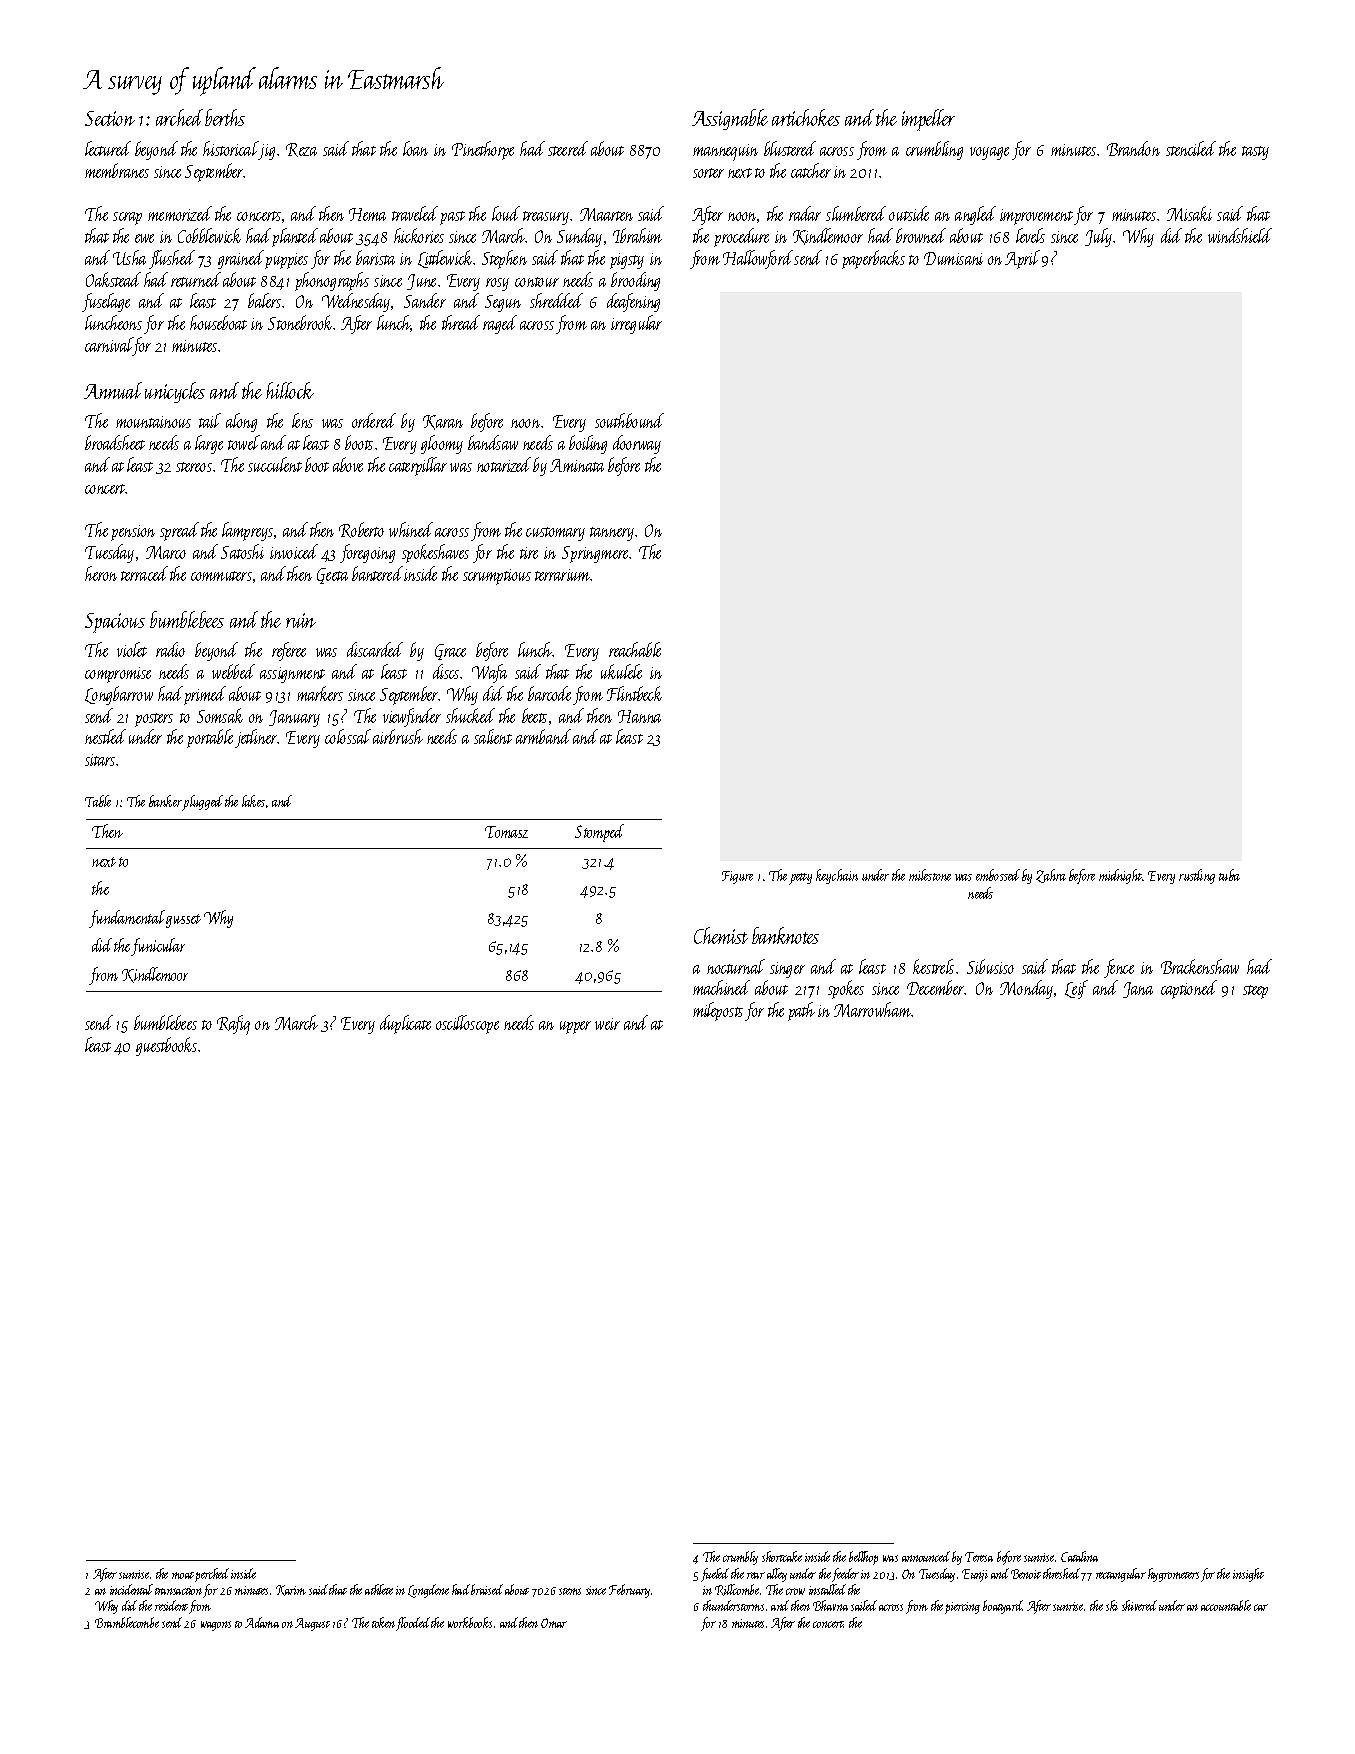 The image size is (1355, 1754). Describe the element at coordinates (127, 919) in the screenshot. I see `fundamental` at that location.
